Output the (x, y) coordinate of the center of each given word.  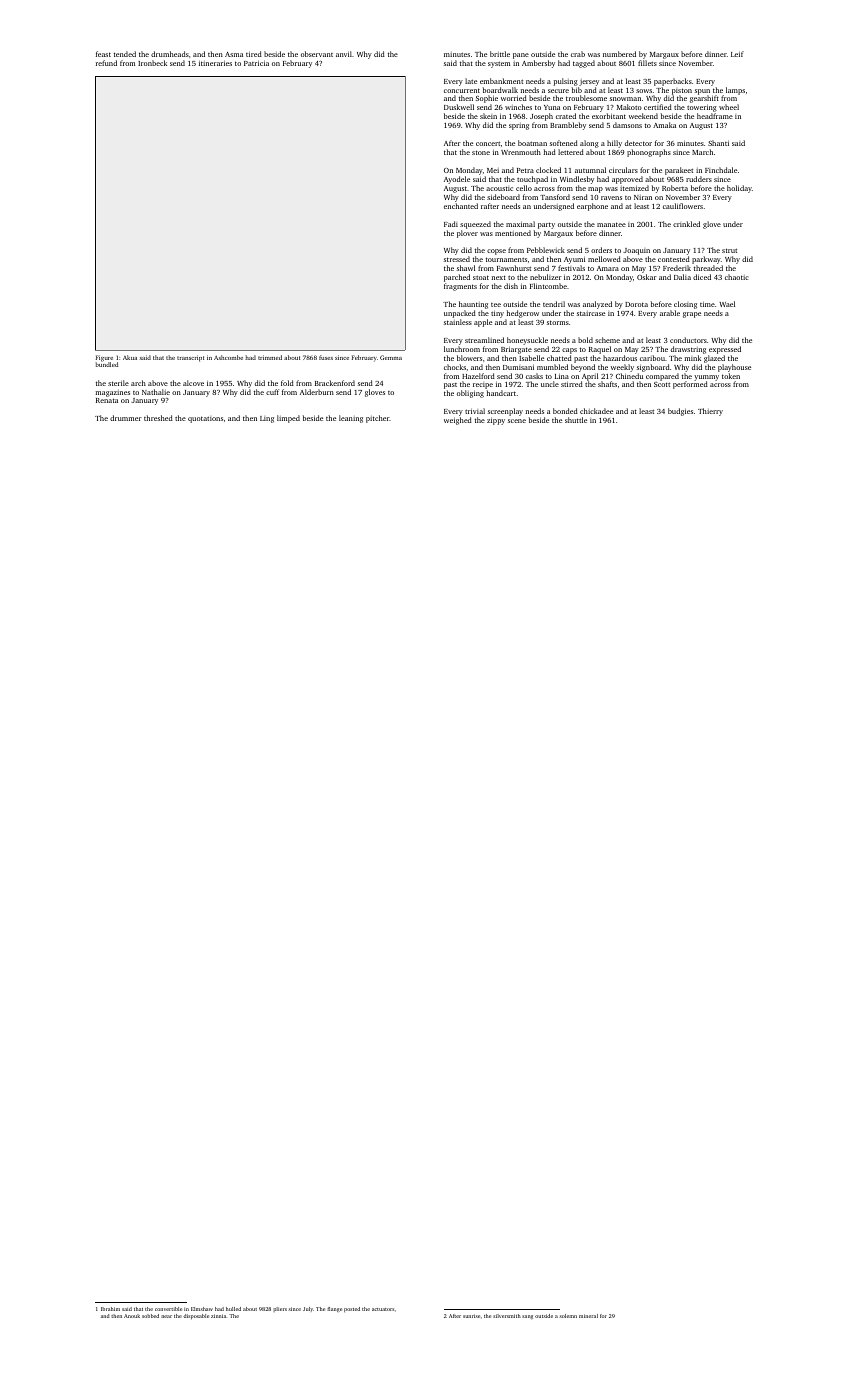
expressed (725, 350)
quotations (205, 419)
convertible (168, 1309)
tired (254, 54)
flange (334, 1309)
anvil (344, 54)
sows (644, 91)
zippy (496, 421)
